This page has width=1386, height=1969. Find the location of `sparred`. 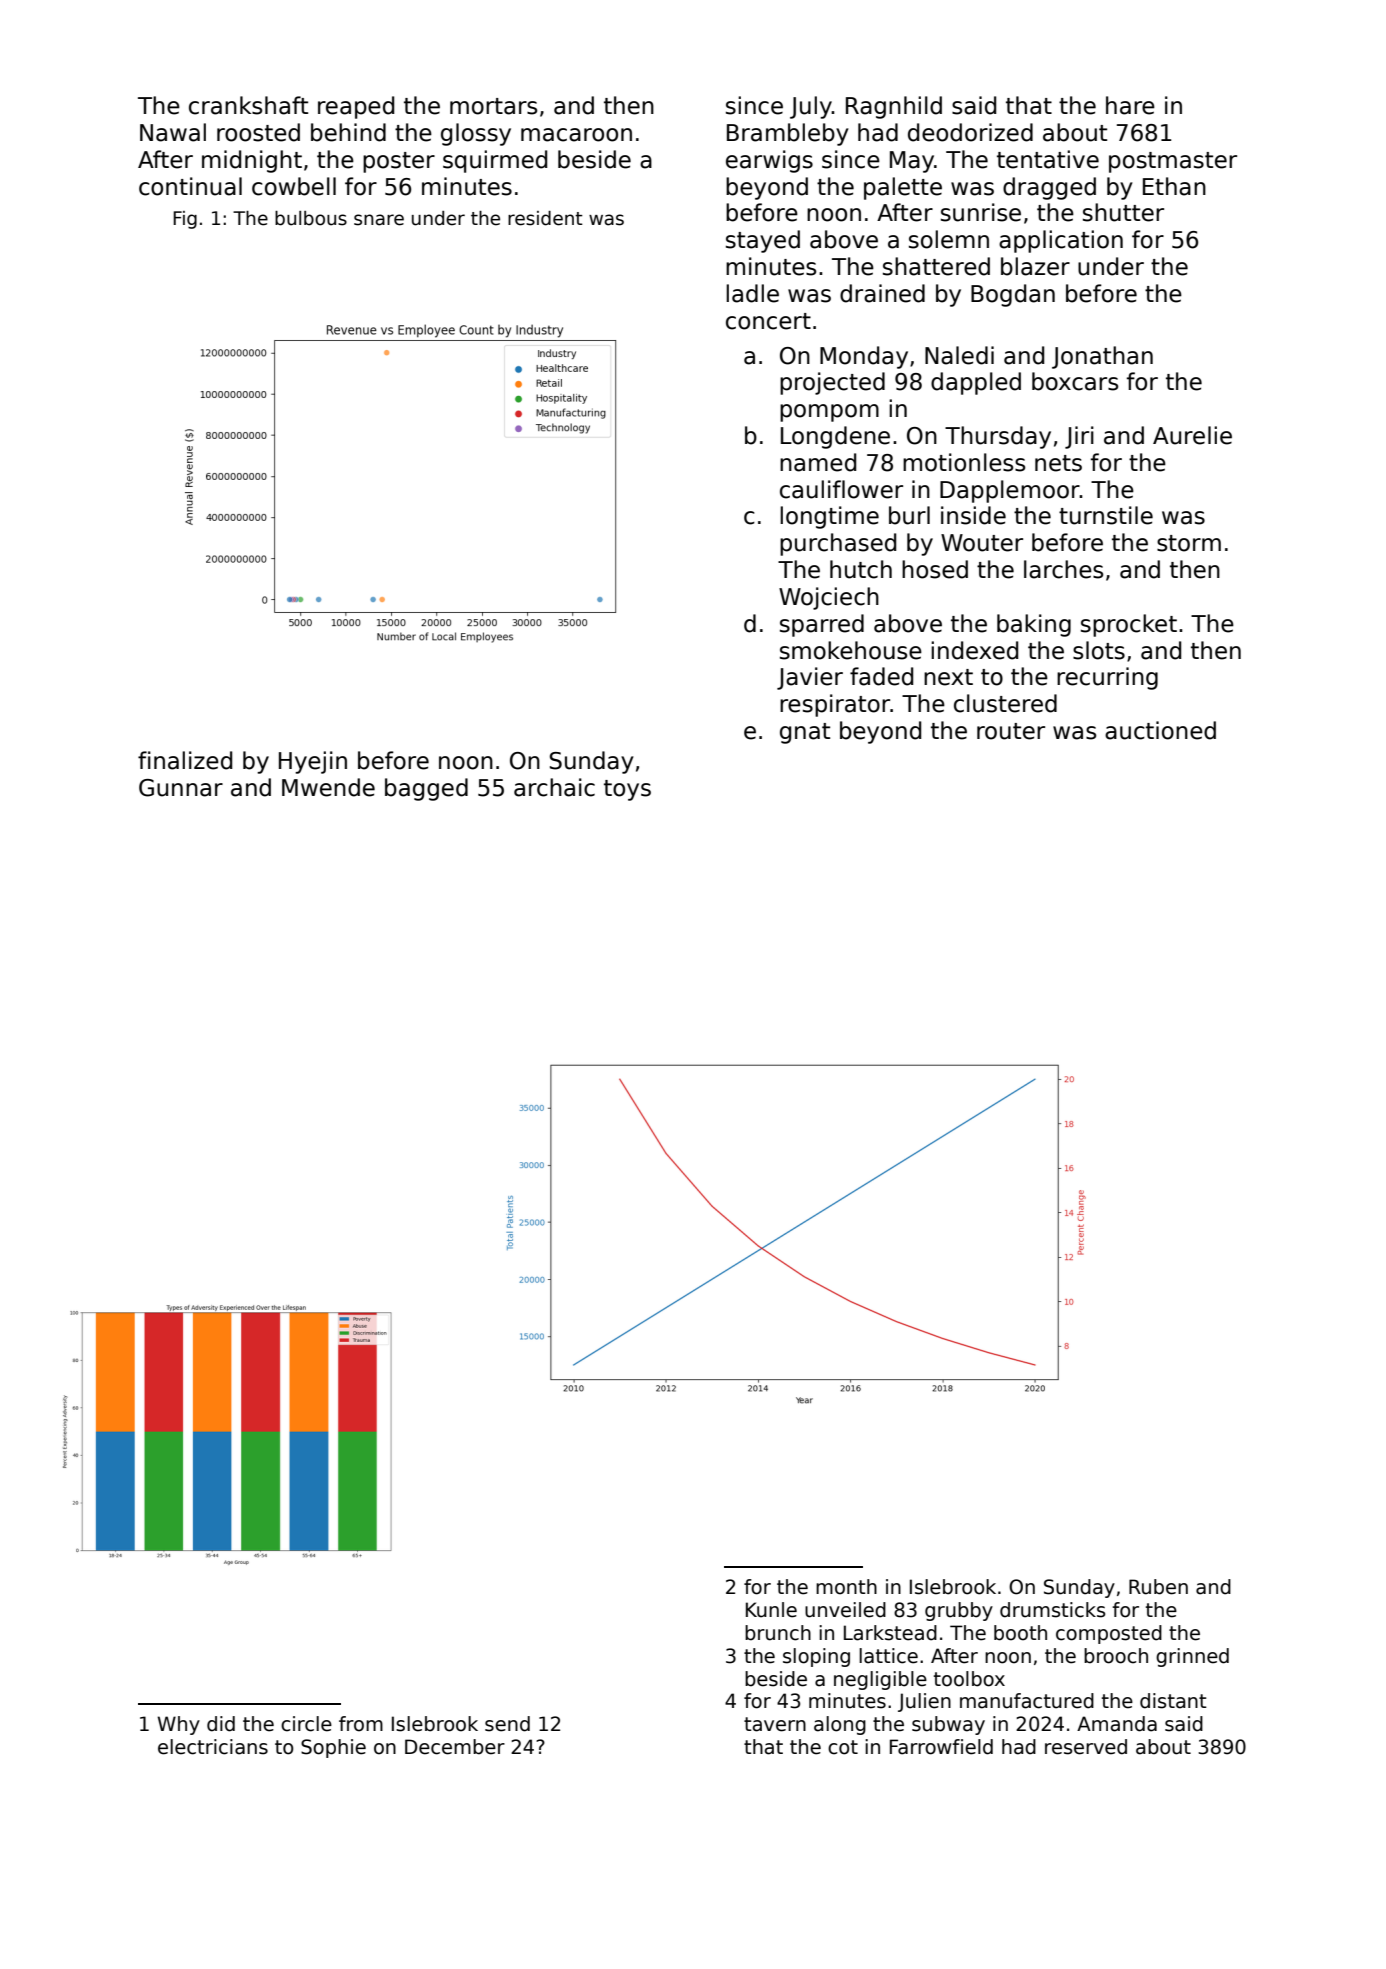

sparred is located at coordinates (822, 625).
